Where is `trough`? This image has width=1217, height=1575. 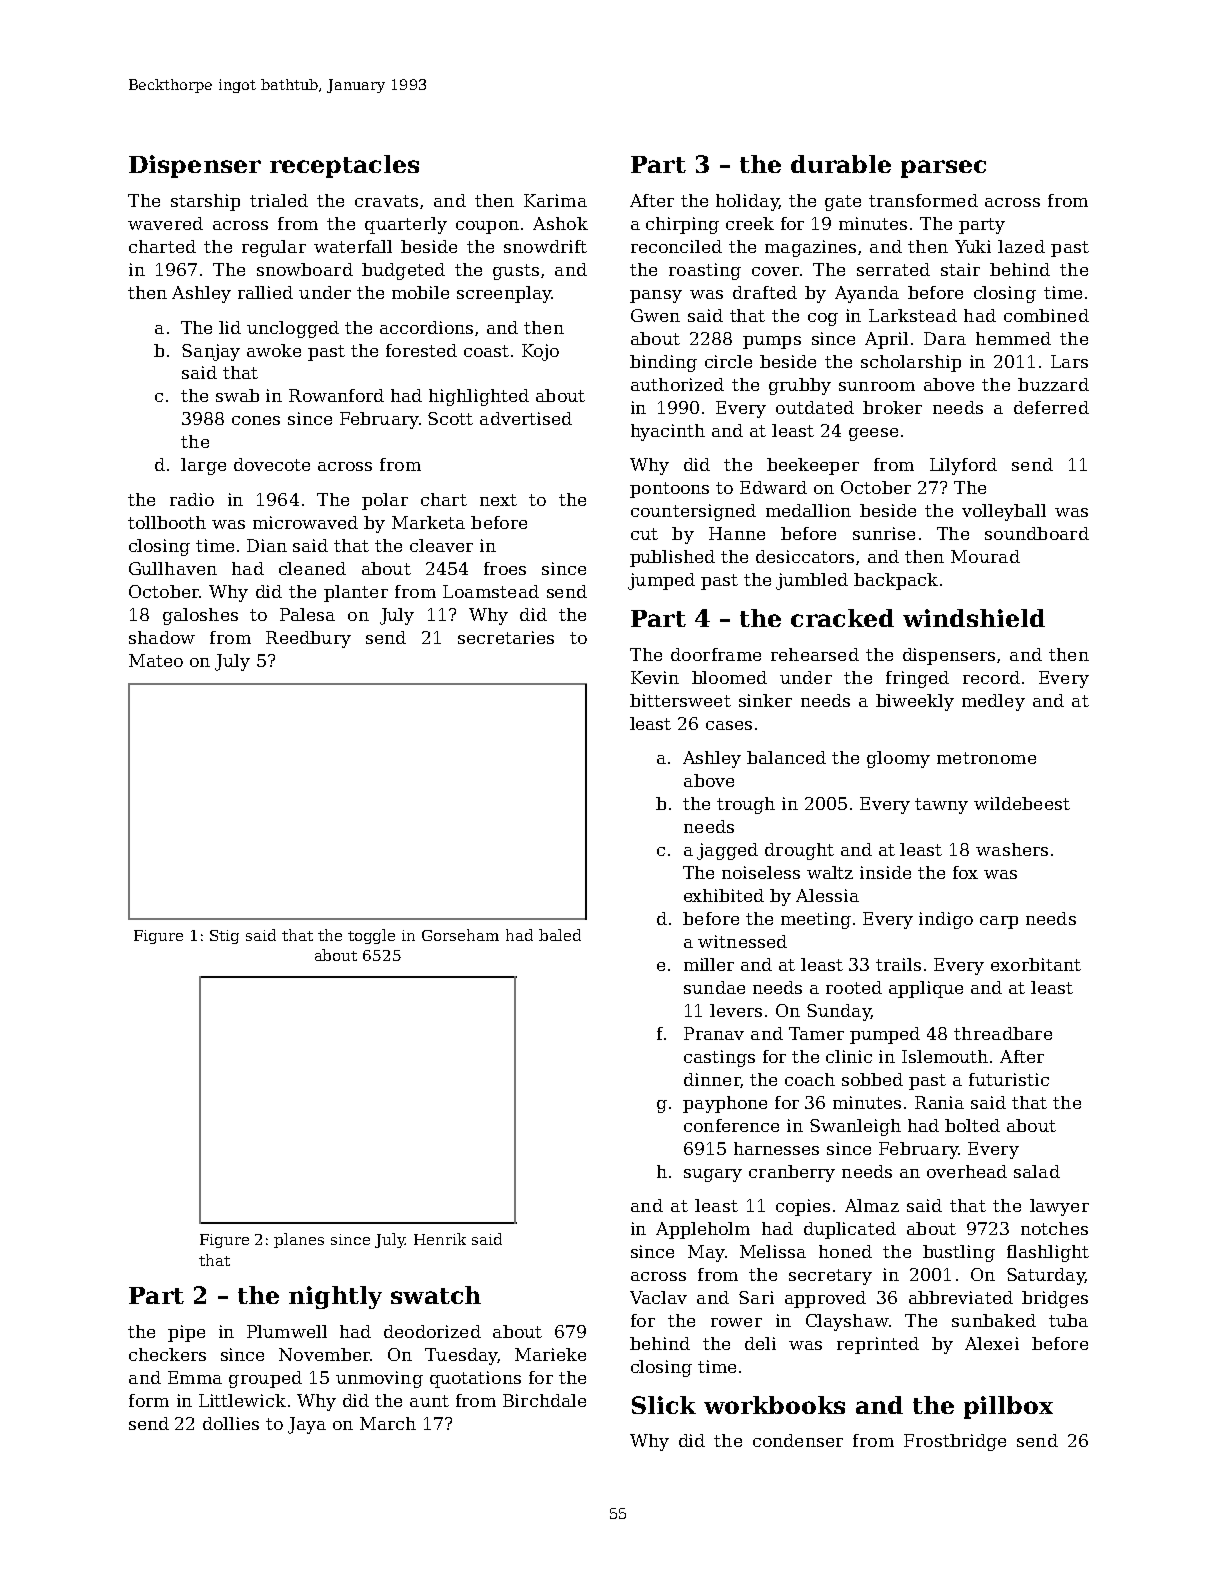 trough is located at coordinates (746, 805).
